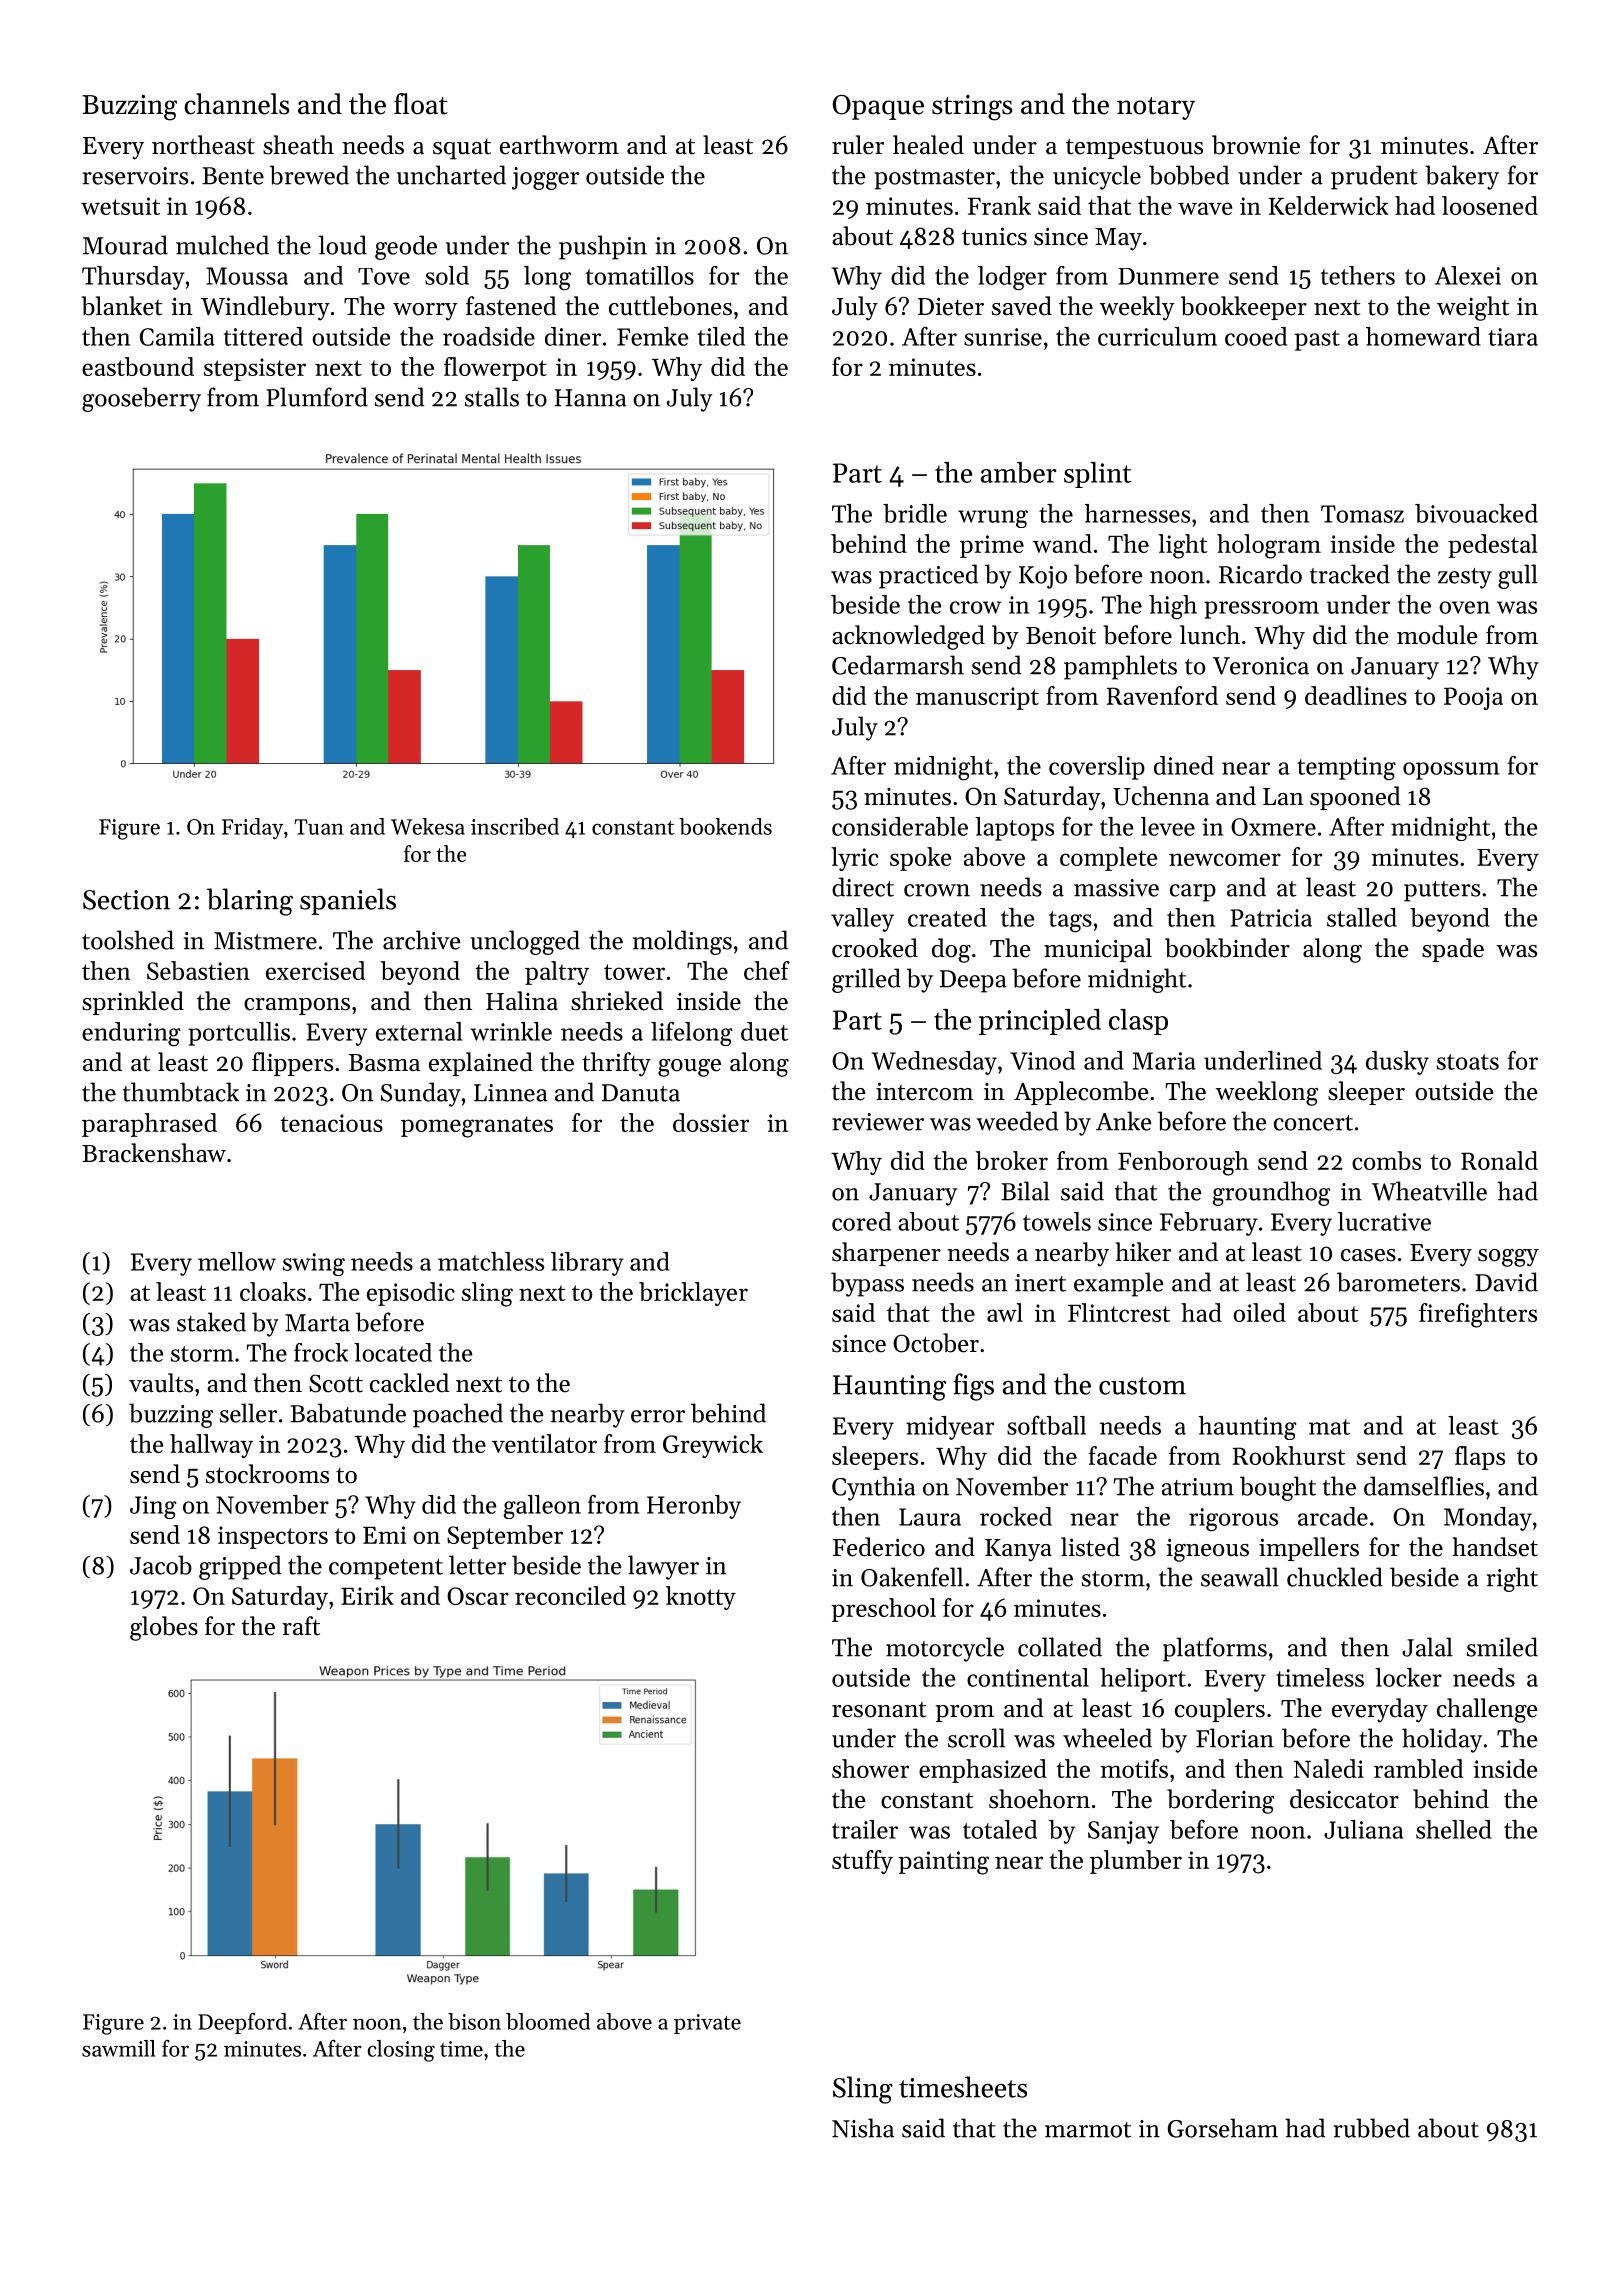  What do you see at coordinates (863, 887) in the screenshot?
I see `direct` at bounding box center [863, 887].
